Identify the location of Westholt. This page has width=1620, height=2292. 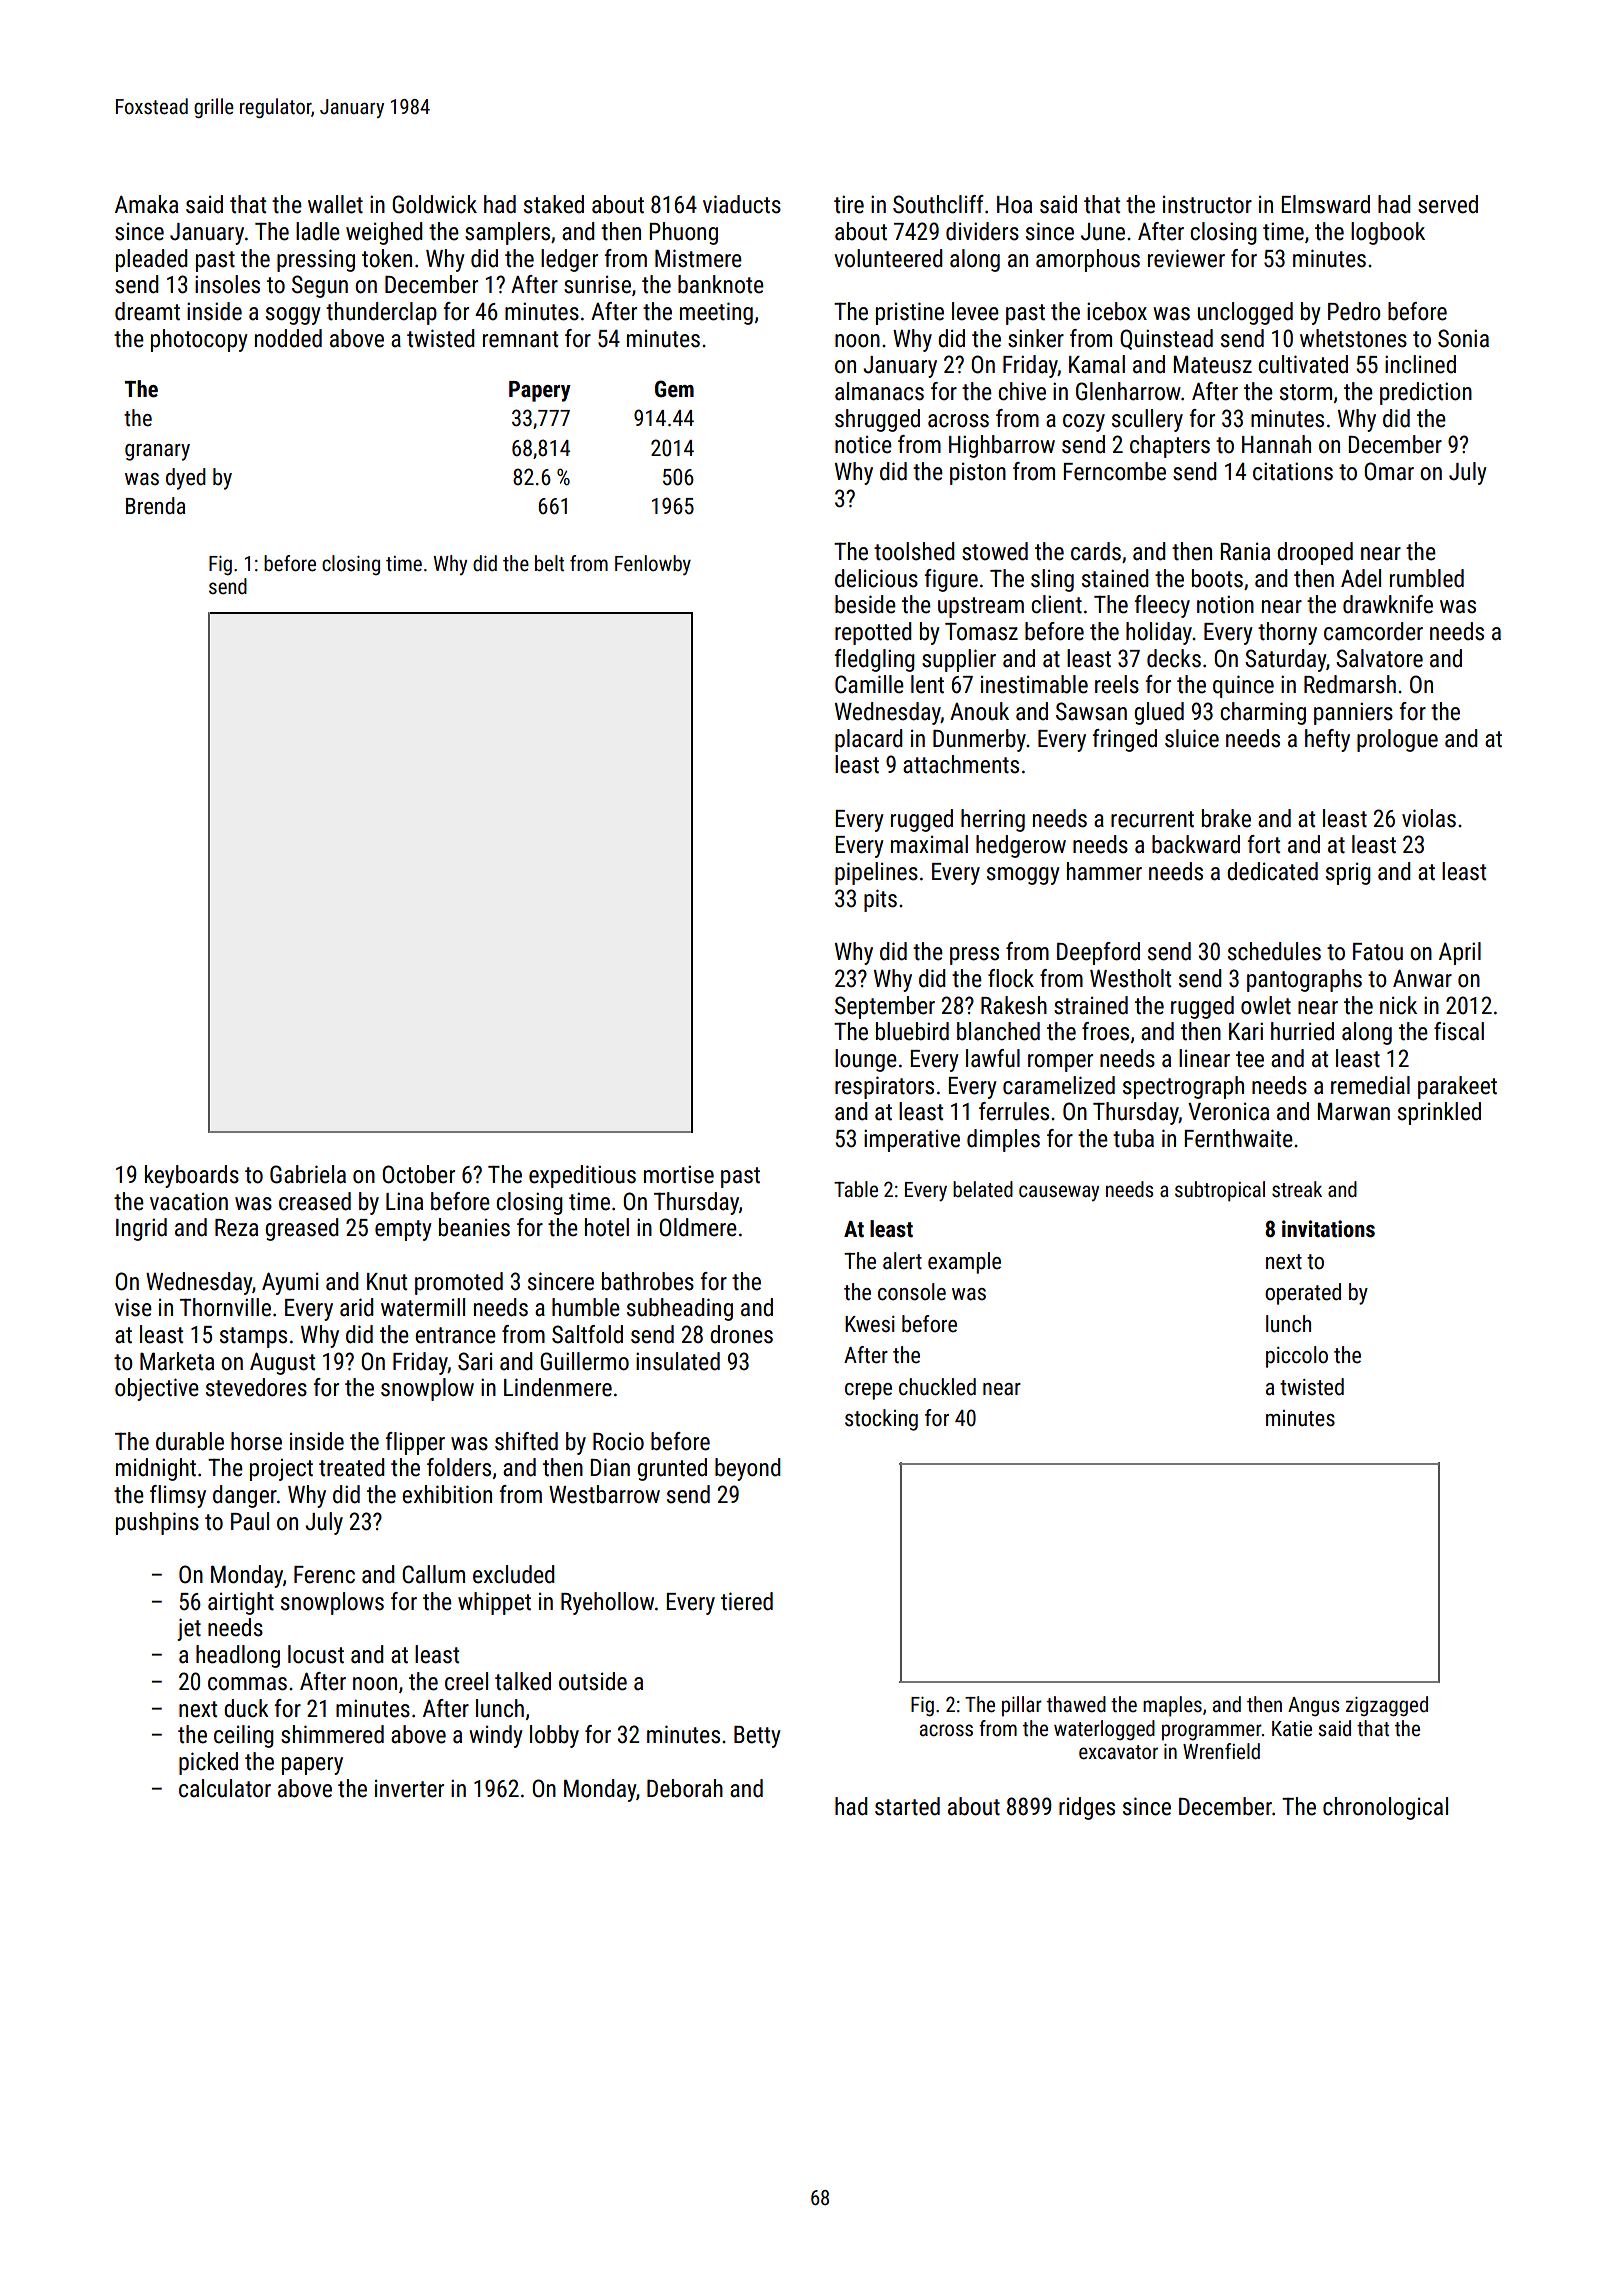
(1130, 978).
